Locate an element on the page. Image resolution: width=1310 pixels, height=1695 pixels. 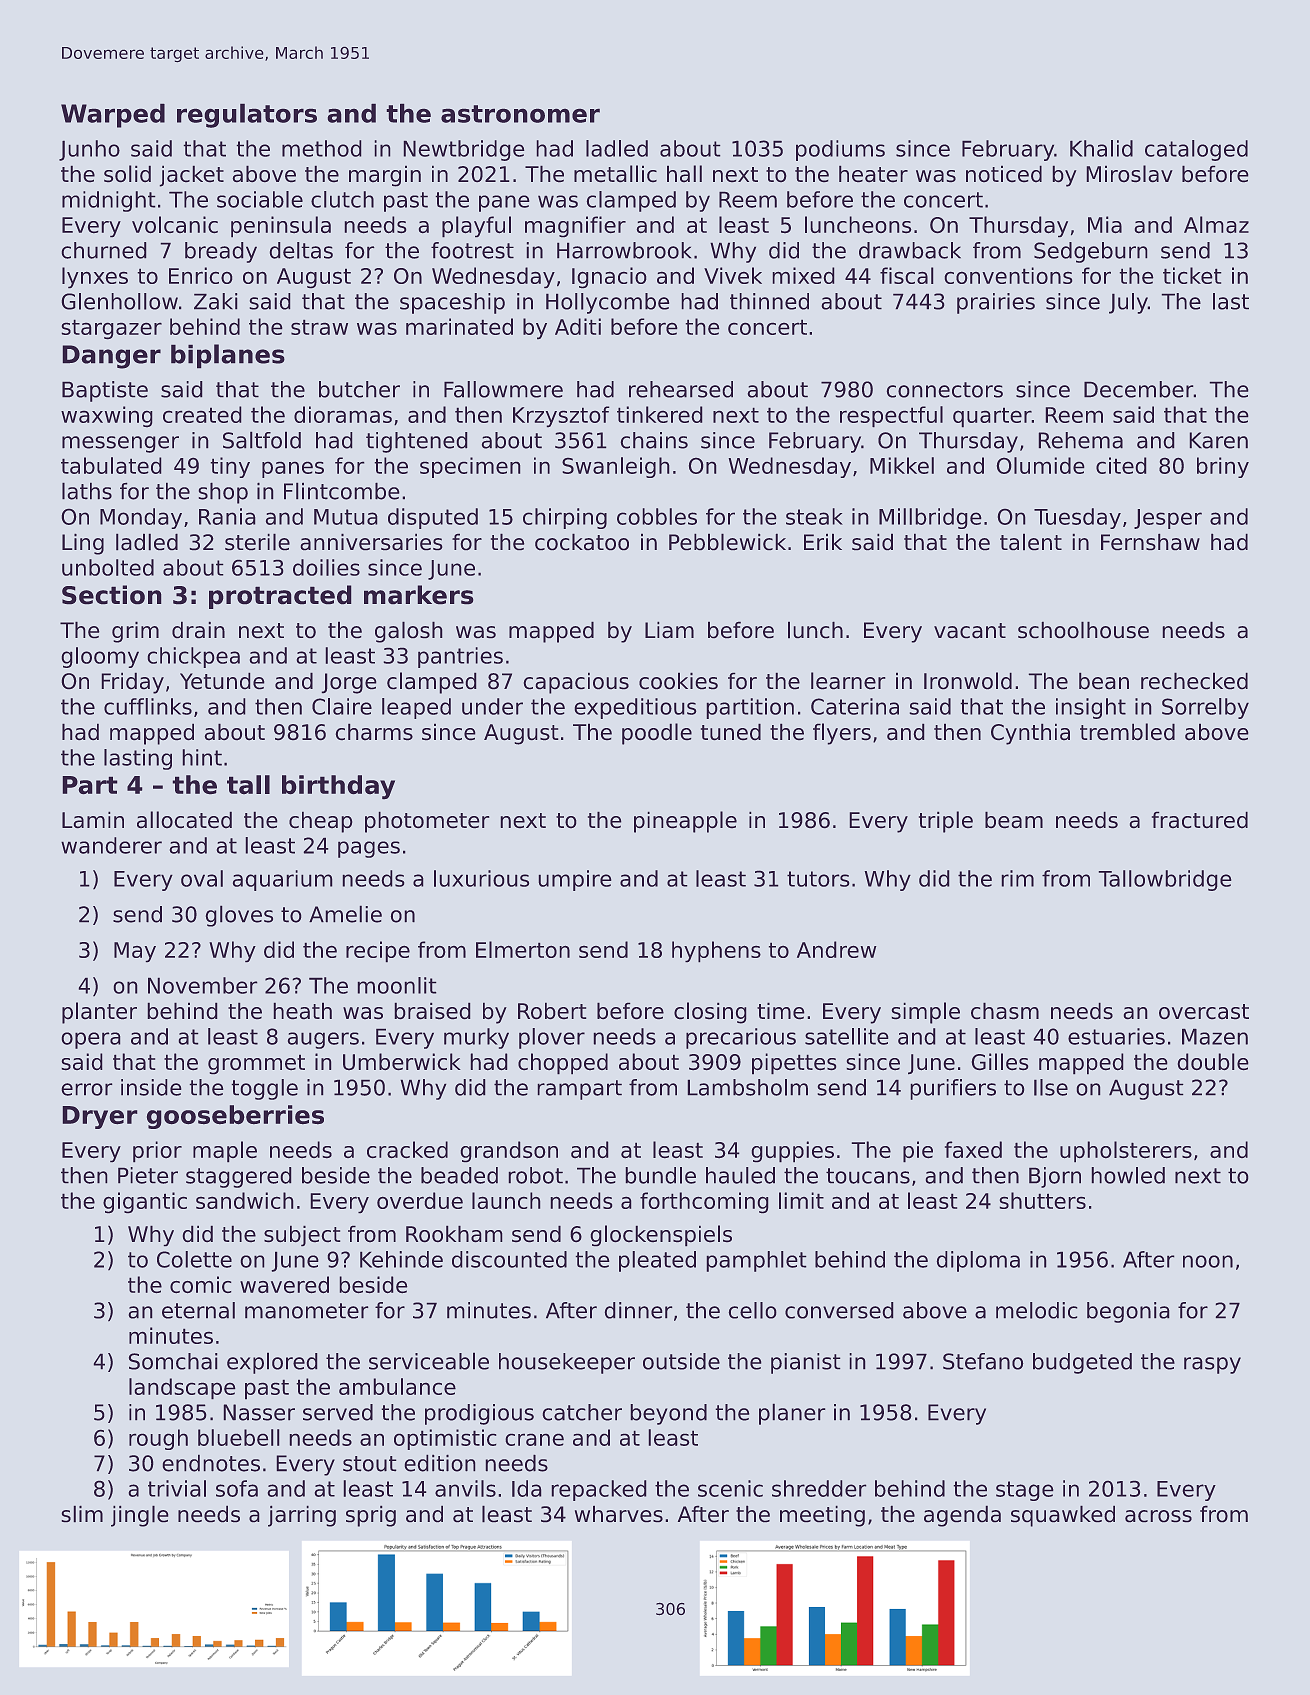
messenger is located at coordinates (120, 444).
